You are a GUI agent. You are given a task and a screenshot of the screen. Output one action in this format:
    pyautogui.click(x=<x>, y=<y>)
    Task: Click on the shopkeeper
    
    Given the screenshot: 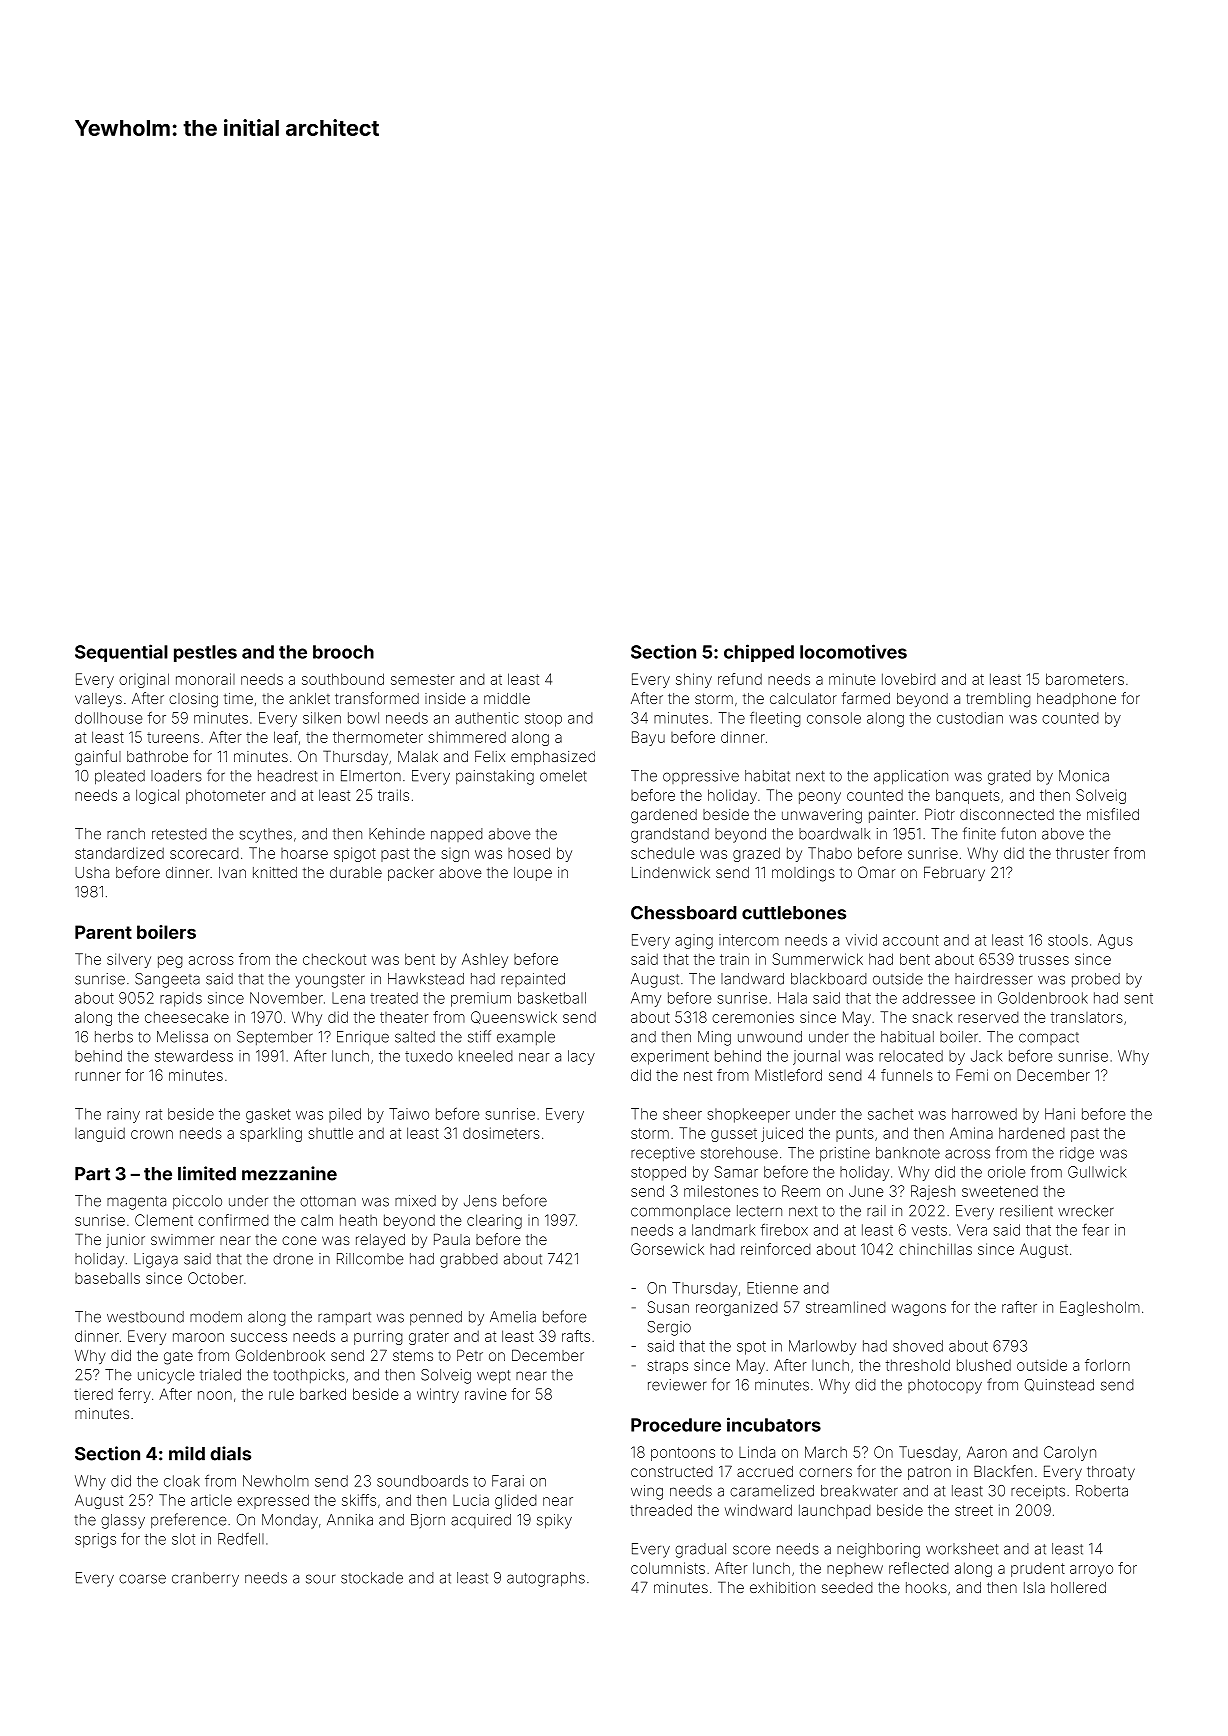 What is the action you would take?
    pyautogui.click(x=748, y=1115)
